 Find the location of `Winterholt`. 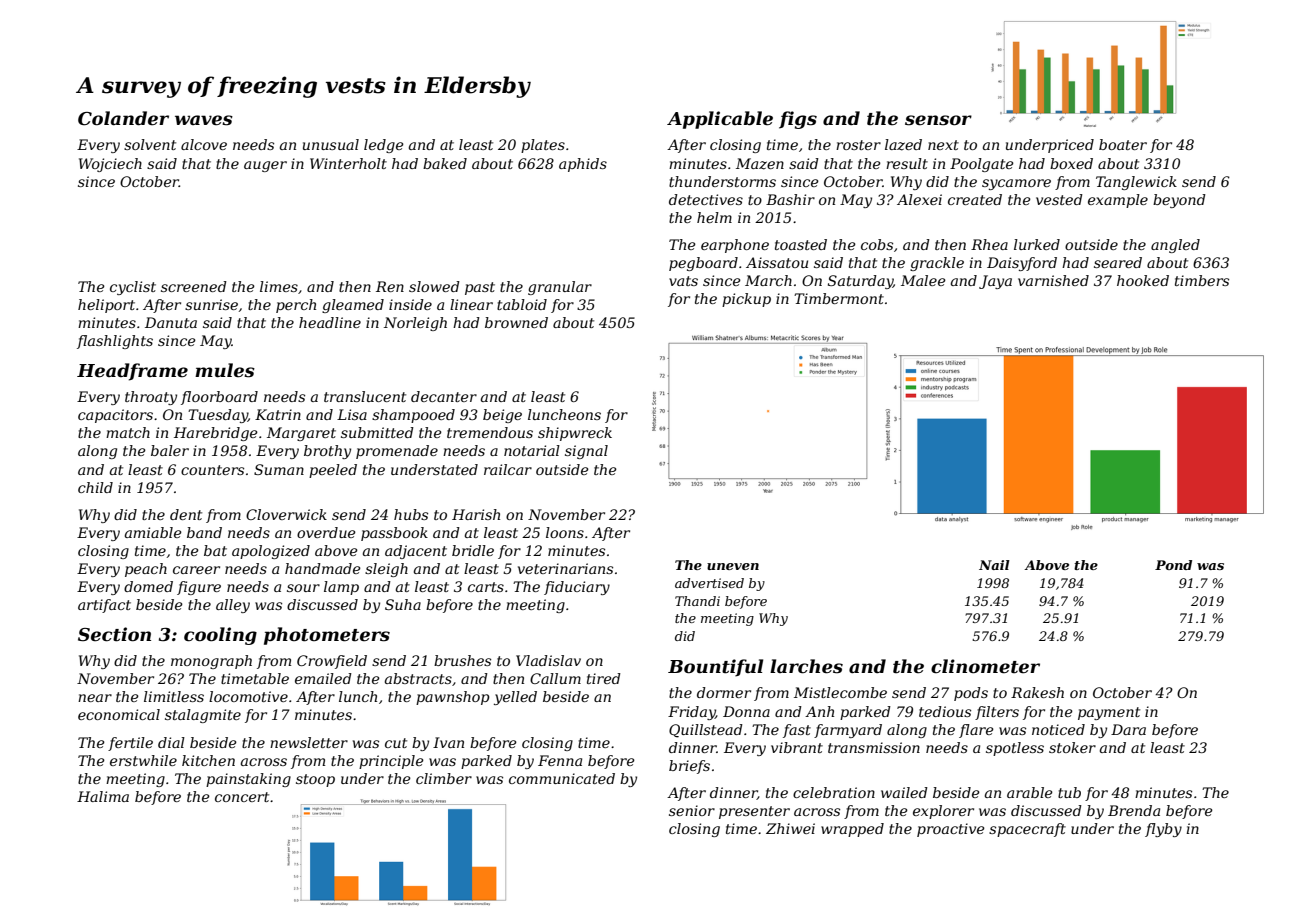

Winterholt is located at coordinates (348, 163).
